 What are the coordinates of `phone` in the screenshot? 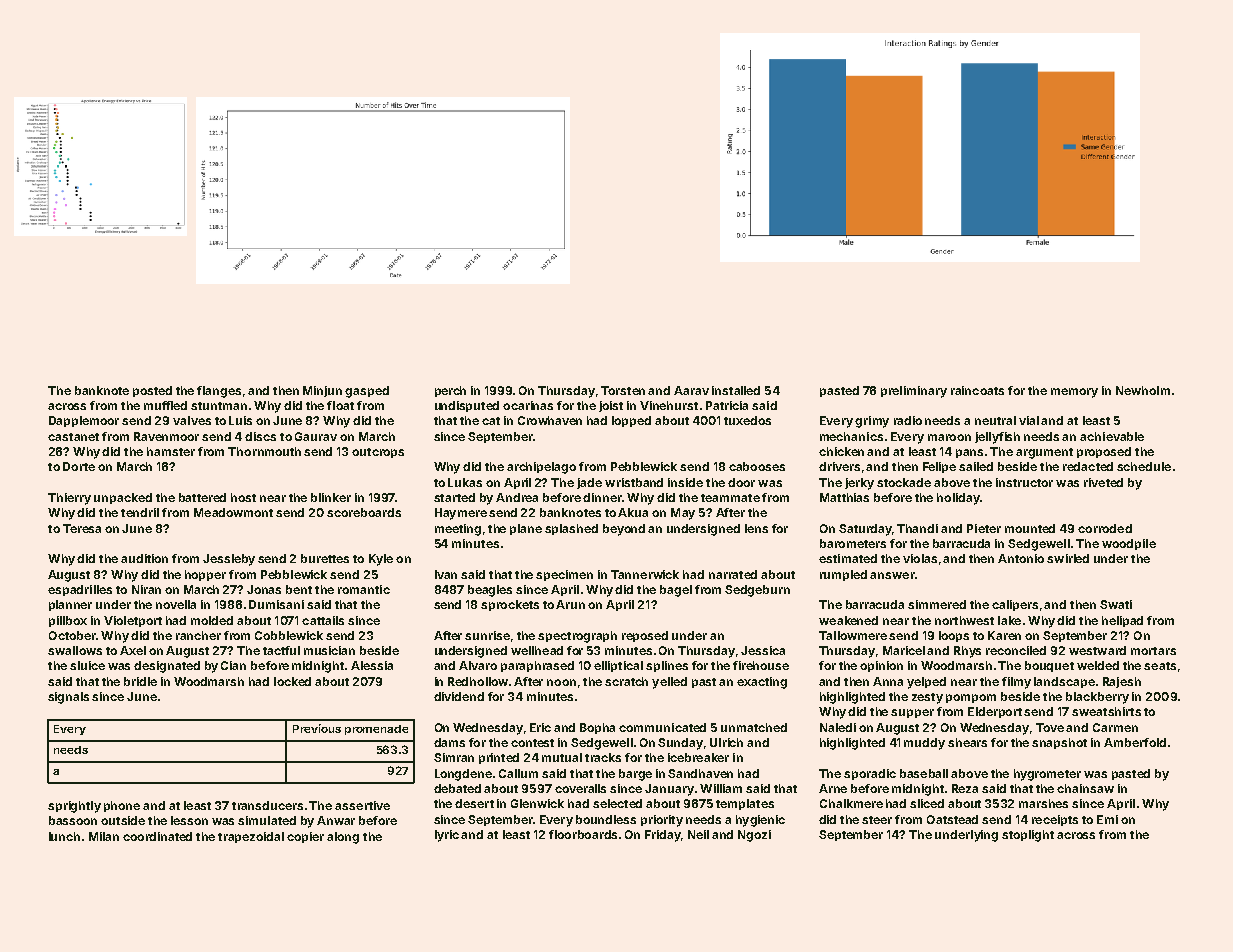 It's located at (122, 806).
